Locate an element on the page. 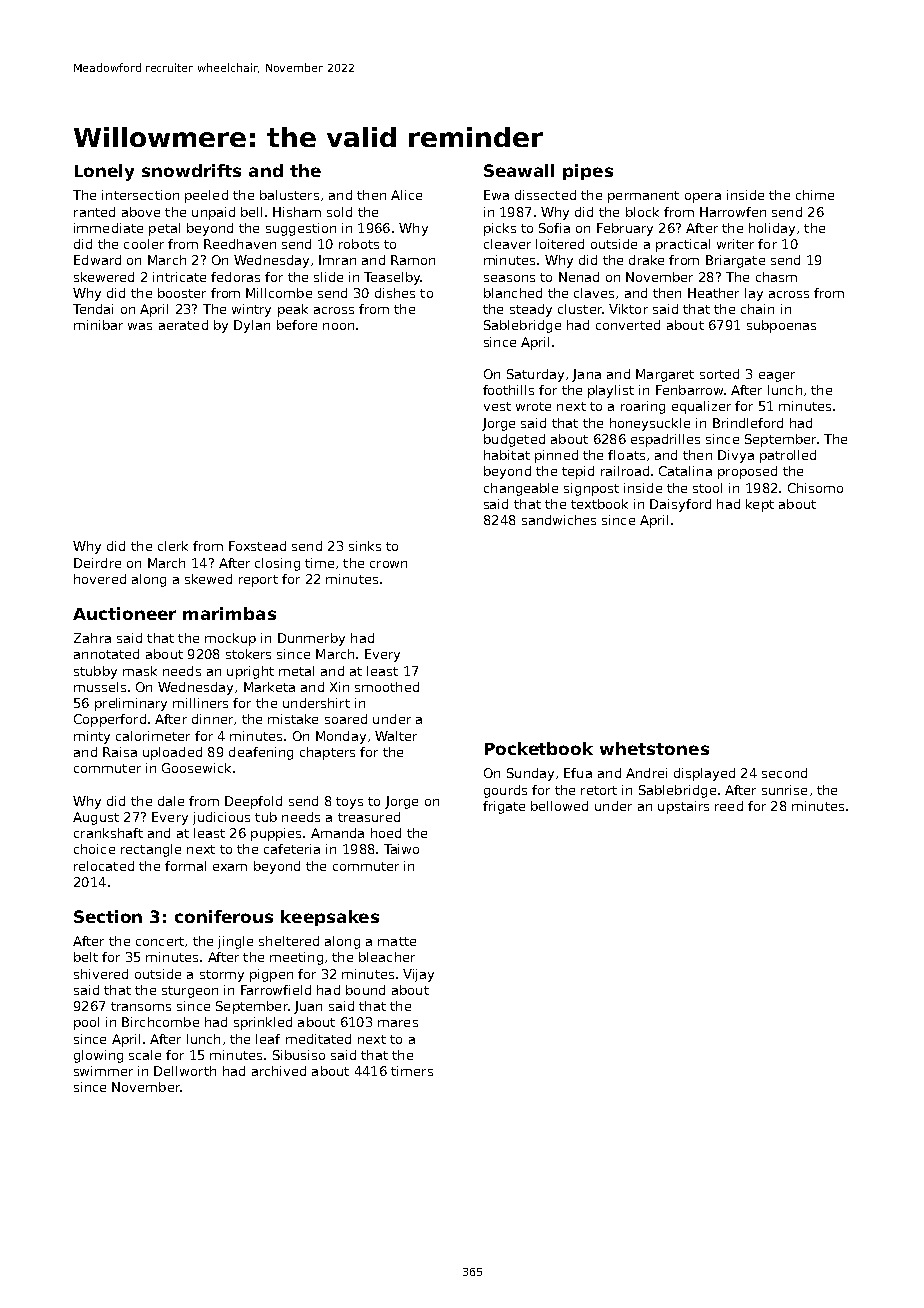 This page has height=1308, width=924. balusters is located at coordinates (289, 195).
